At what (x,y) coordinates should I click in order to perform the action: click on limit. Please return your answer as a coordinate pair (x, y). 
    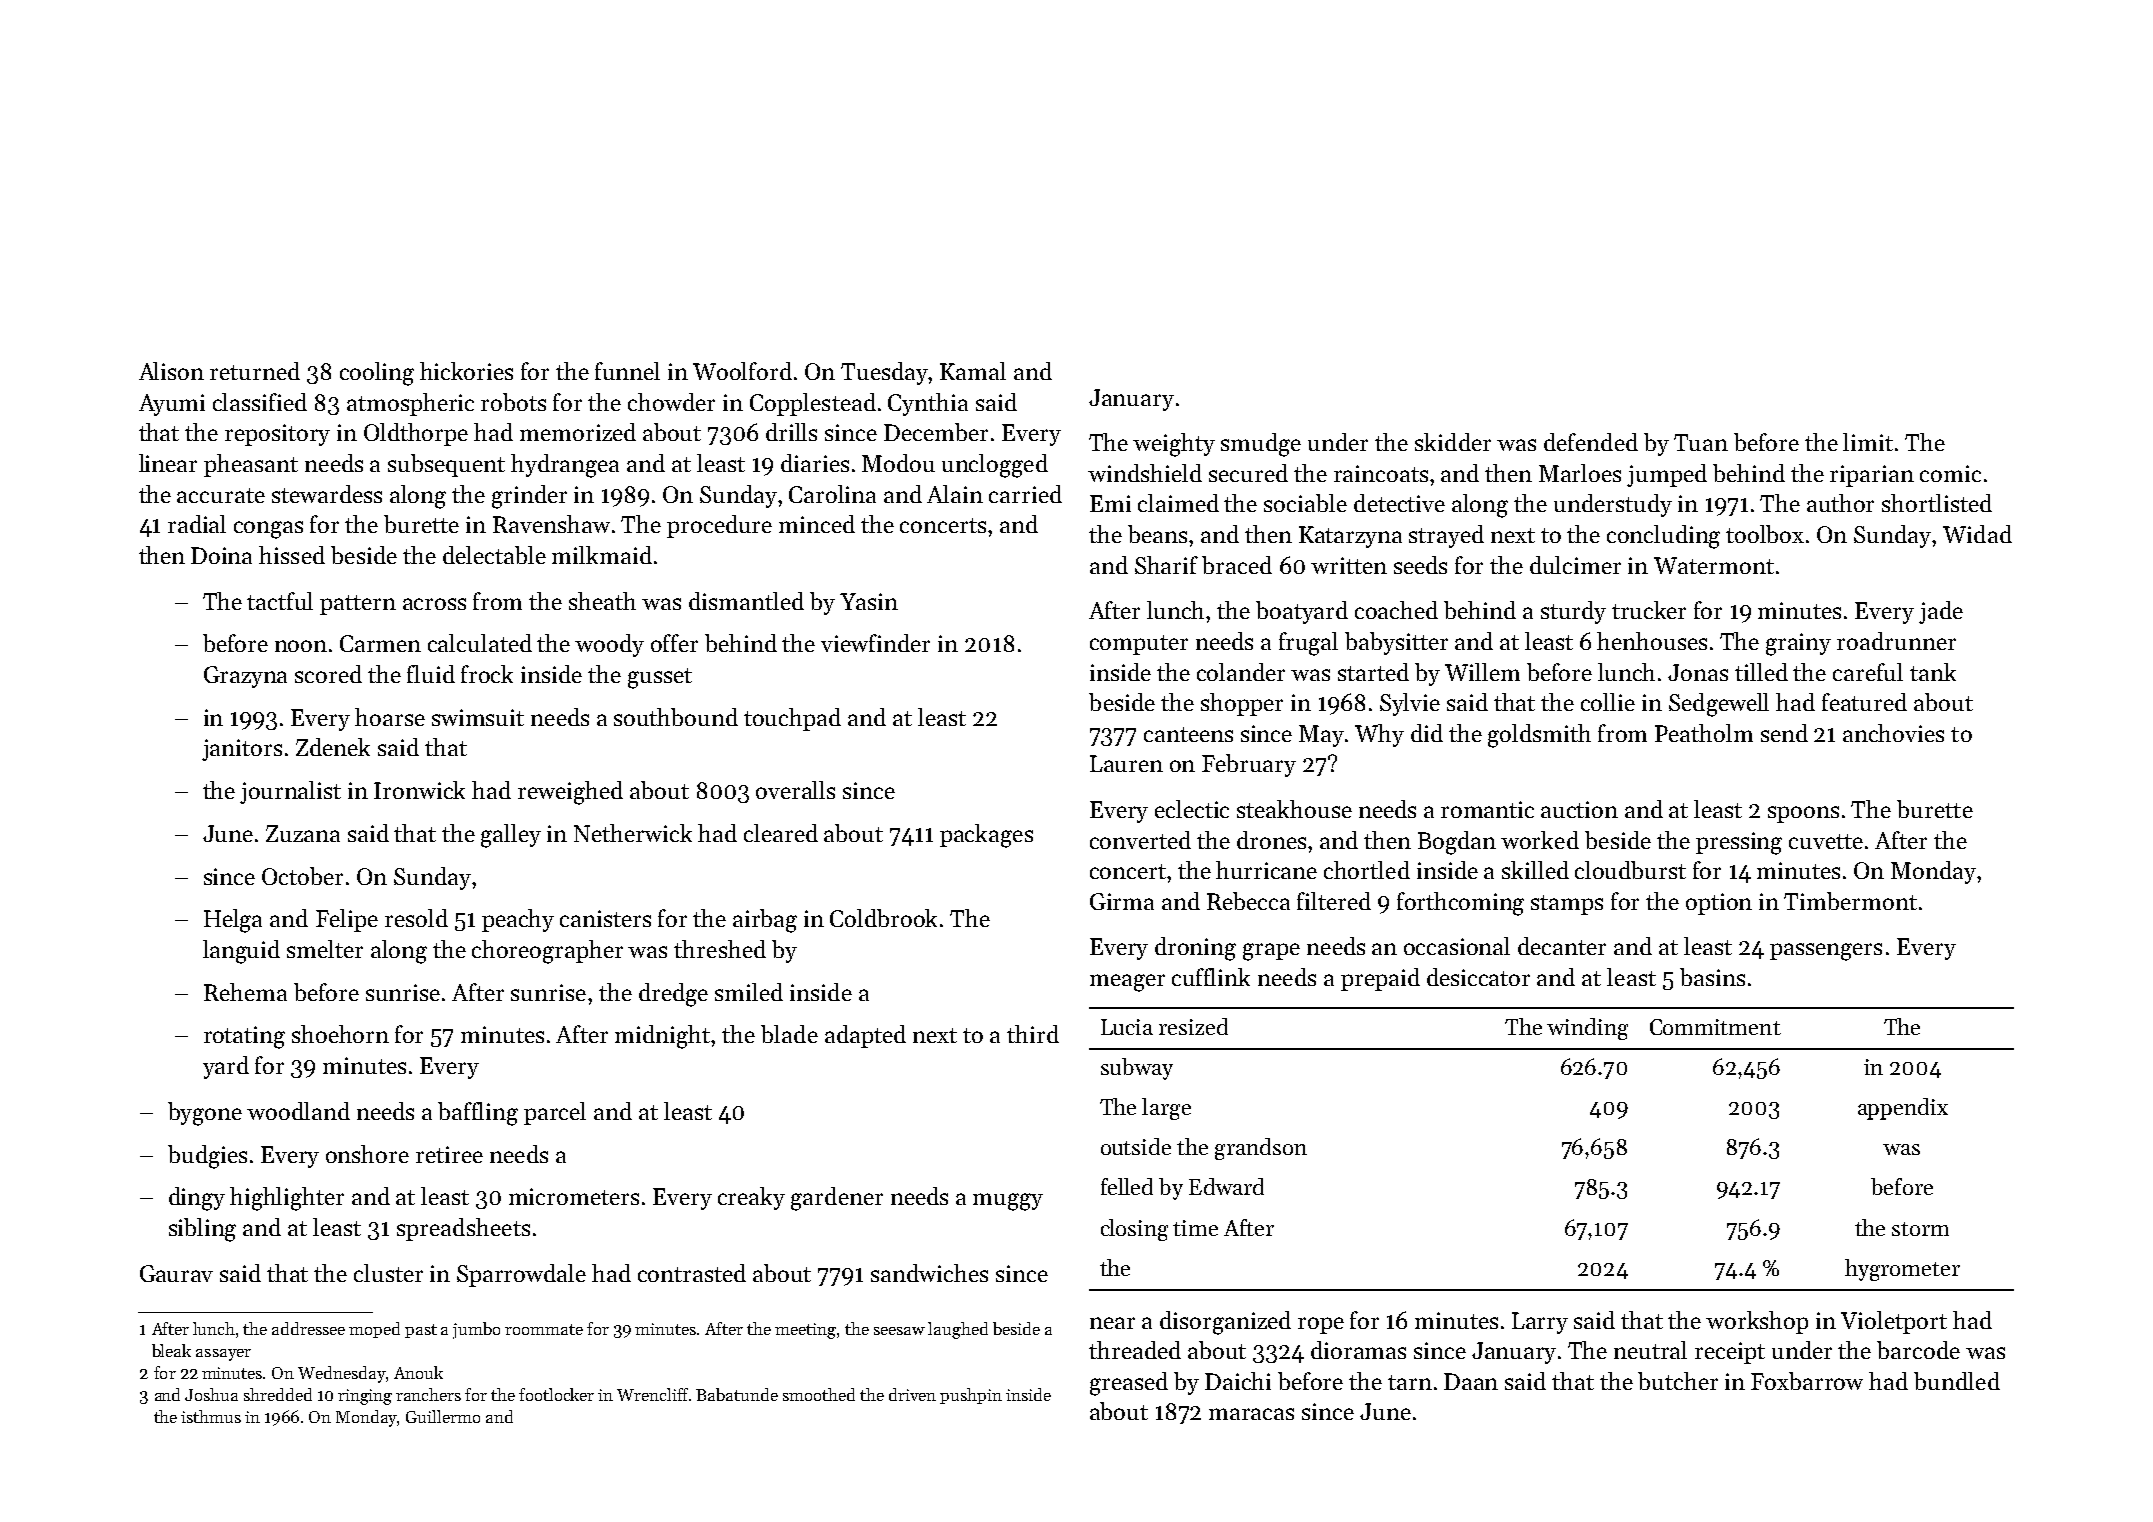
    Looking at the image, I should click on (1868, 442).
